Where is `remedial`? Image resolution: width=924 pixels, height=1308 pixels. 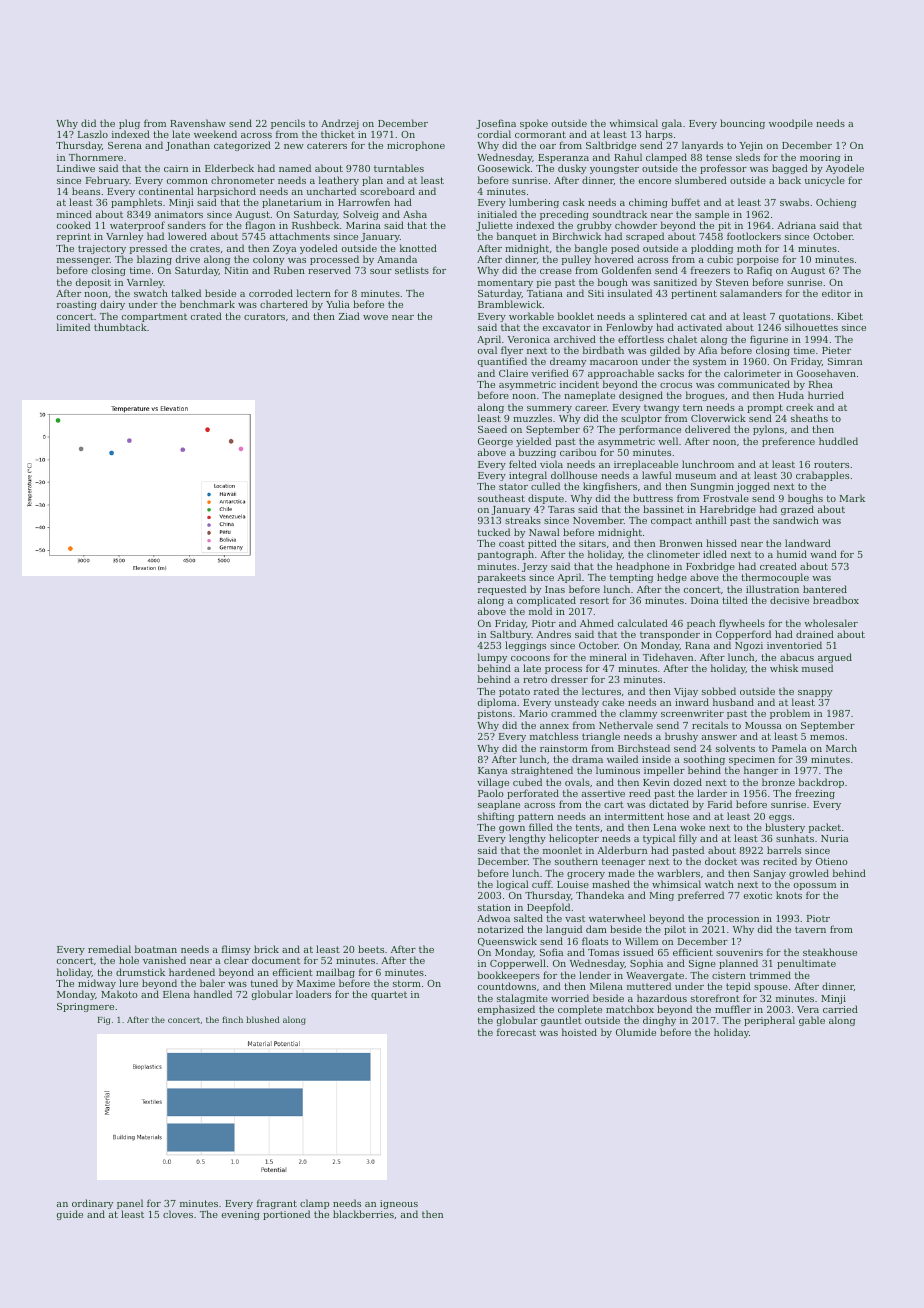
remedial is located at coordinates (109, 949).
